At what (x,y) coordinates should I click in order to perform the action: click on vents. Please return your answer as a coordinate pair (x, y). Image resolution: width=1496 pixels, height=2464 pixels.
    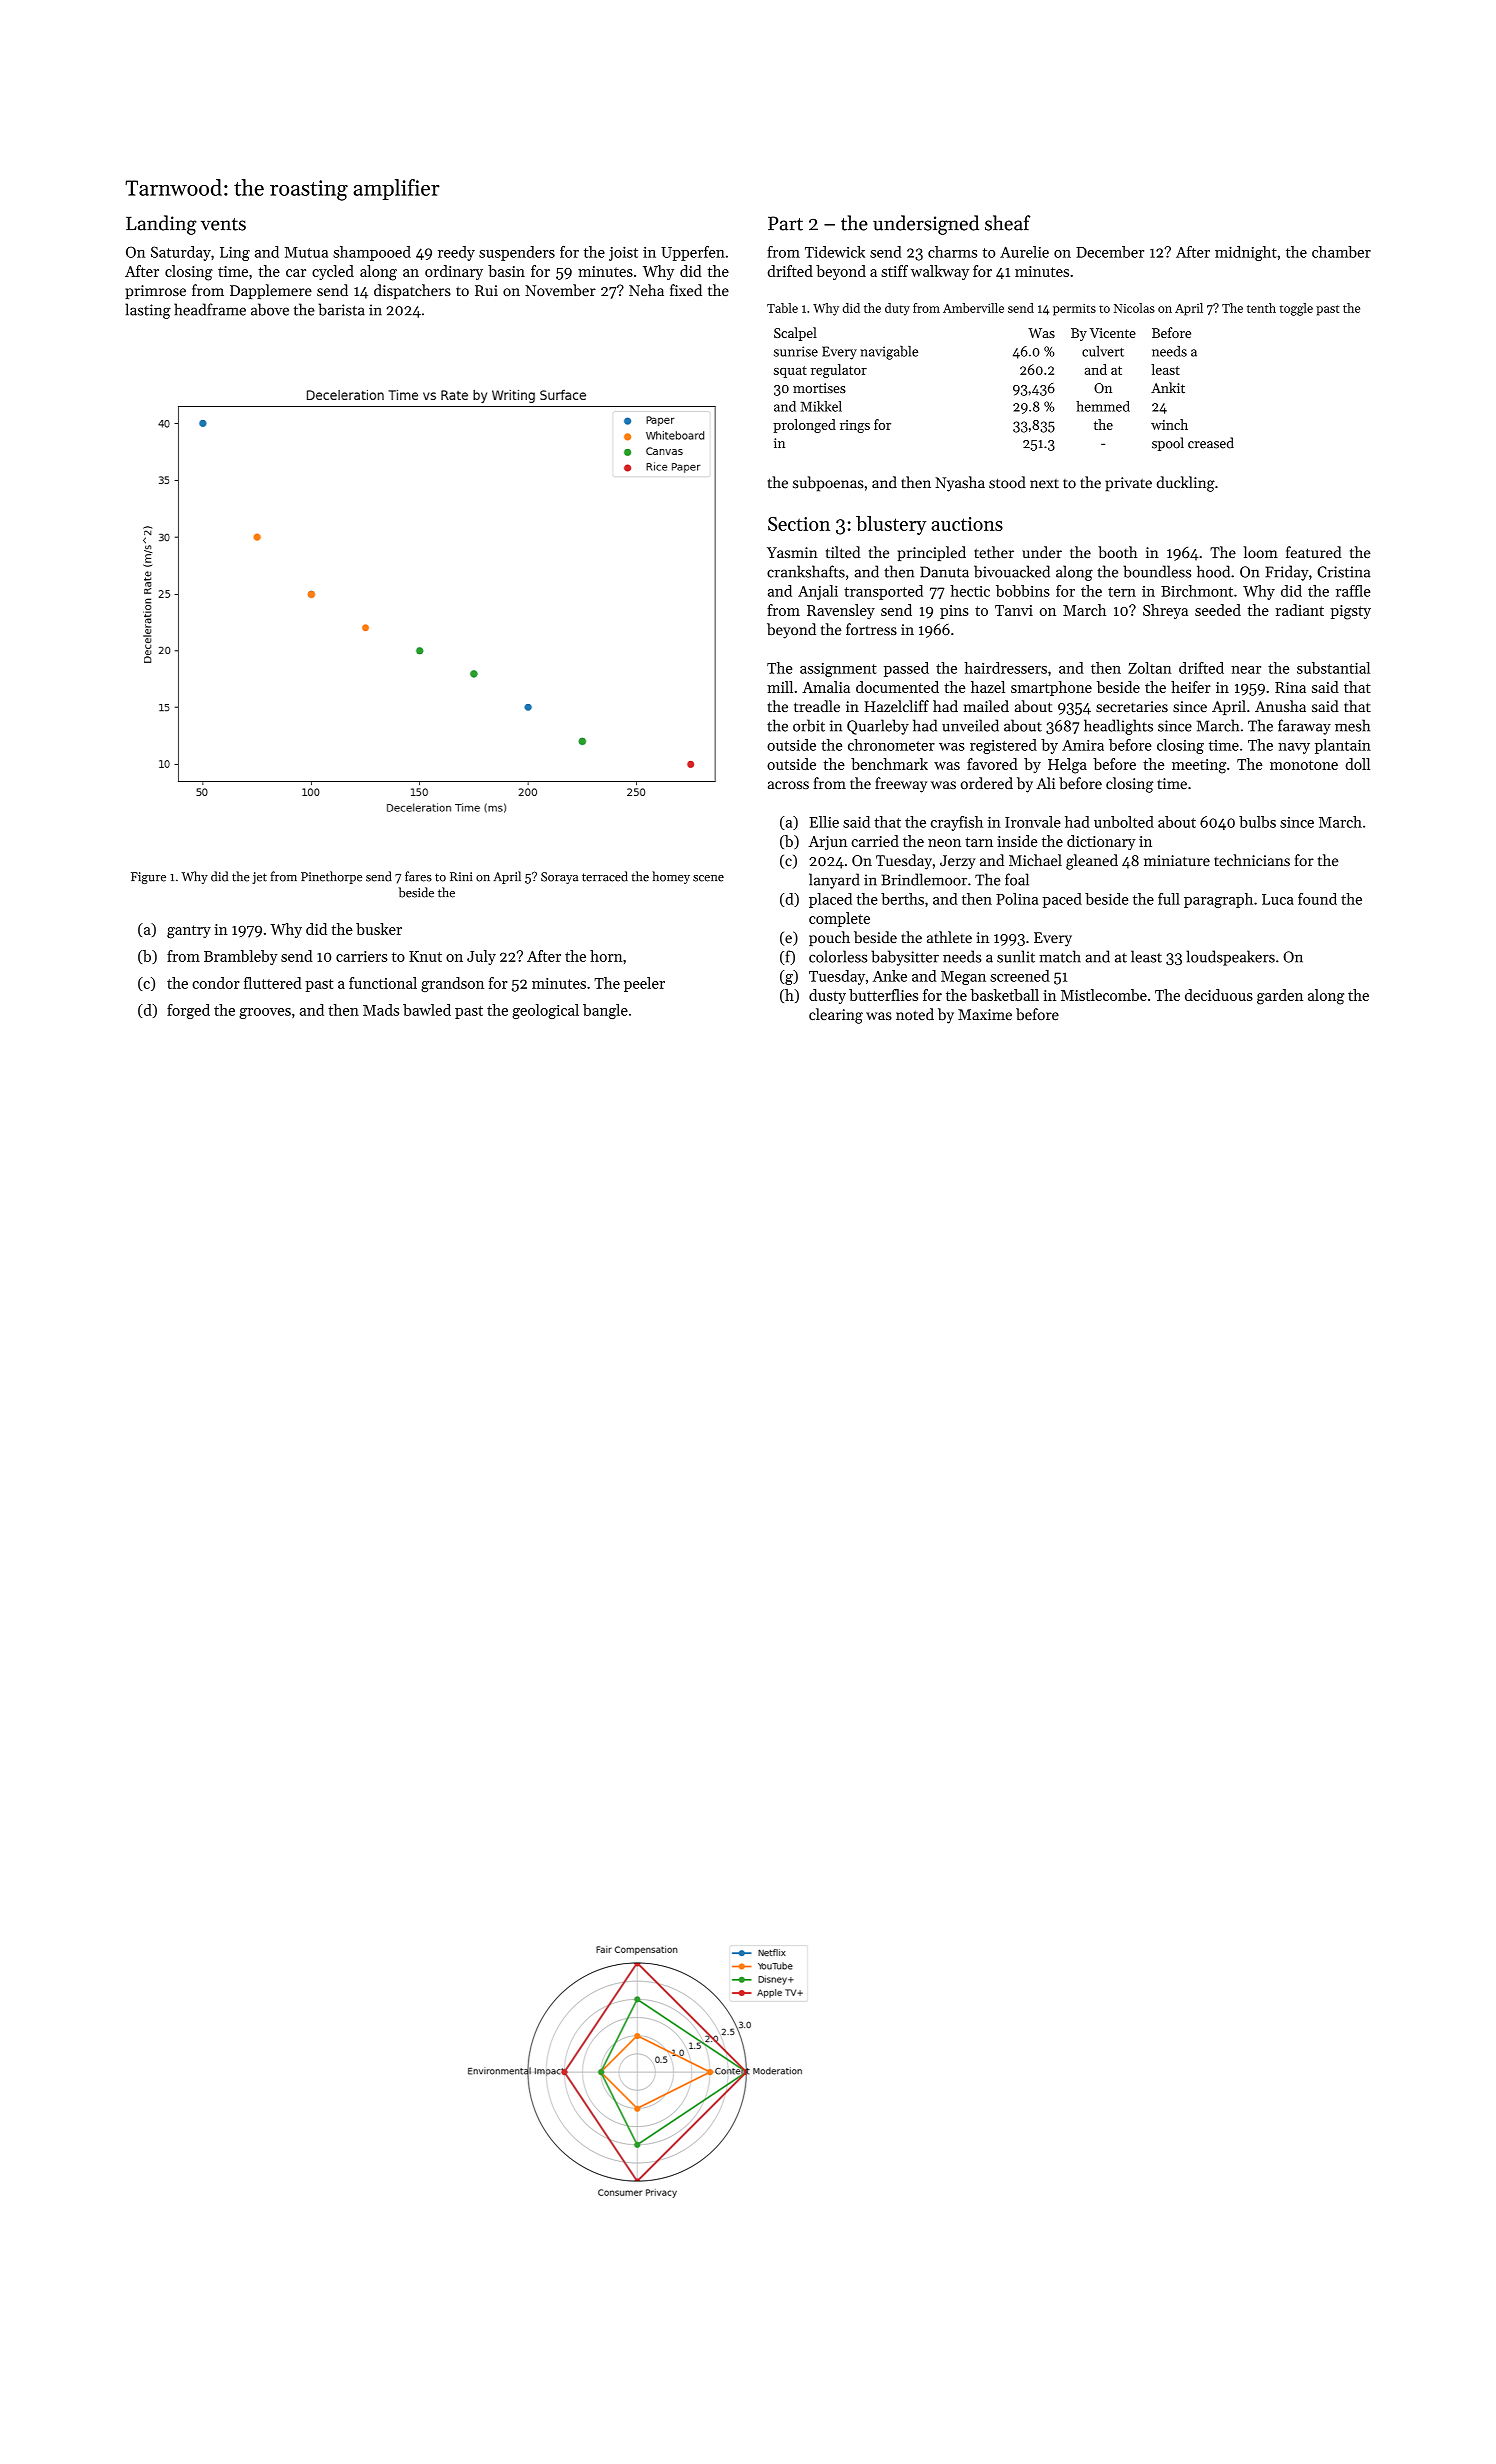
    Looking at the image, I should click on (223, 224).
